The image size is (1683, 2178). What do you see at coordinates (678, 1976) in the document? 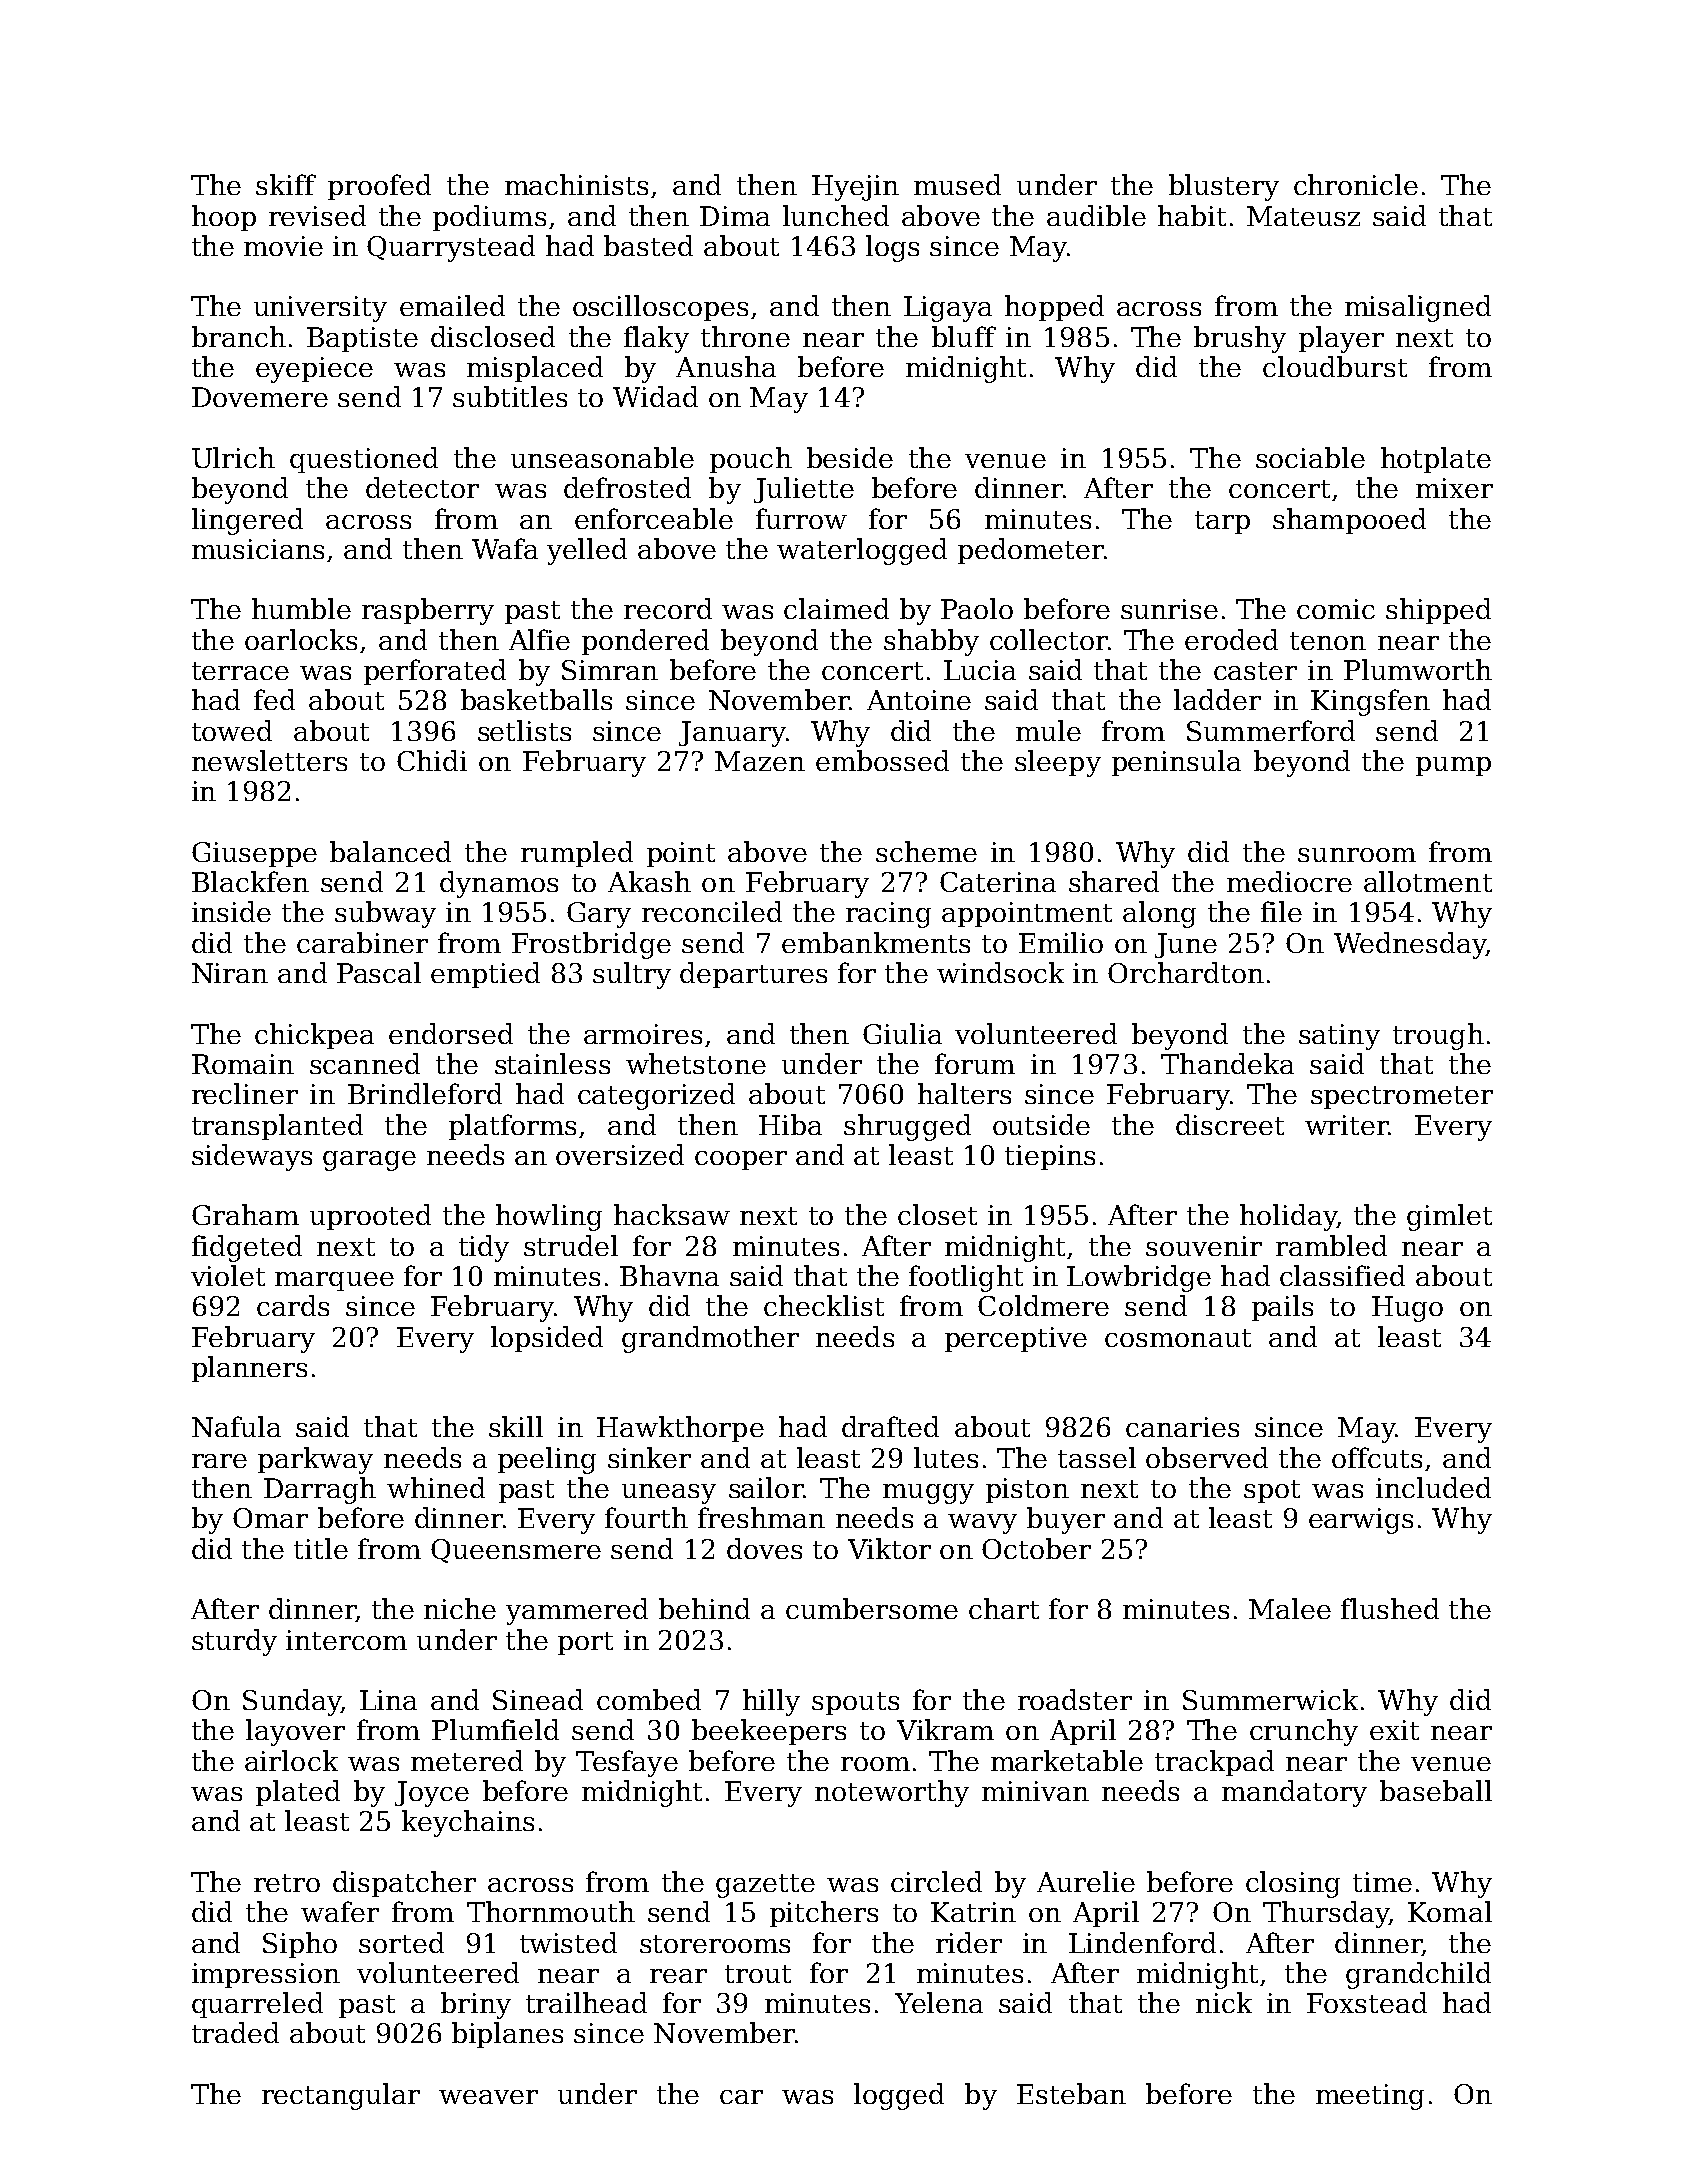
I see `rear` at bounding box center [678, 1976].
